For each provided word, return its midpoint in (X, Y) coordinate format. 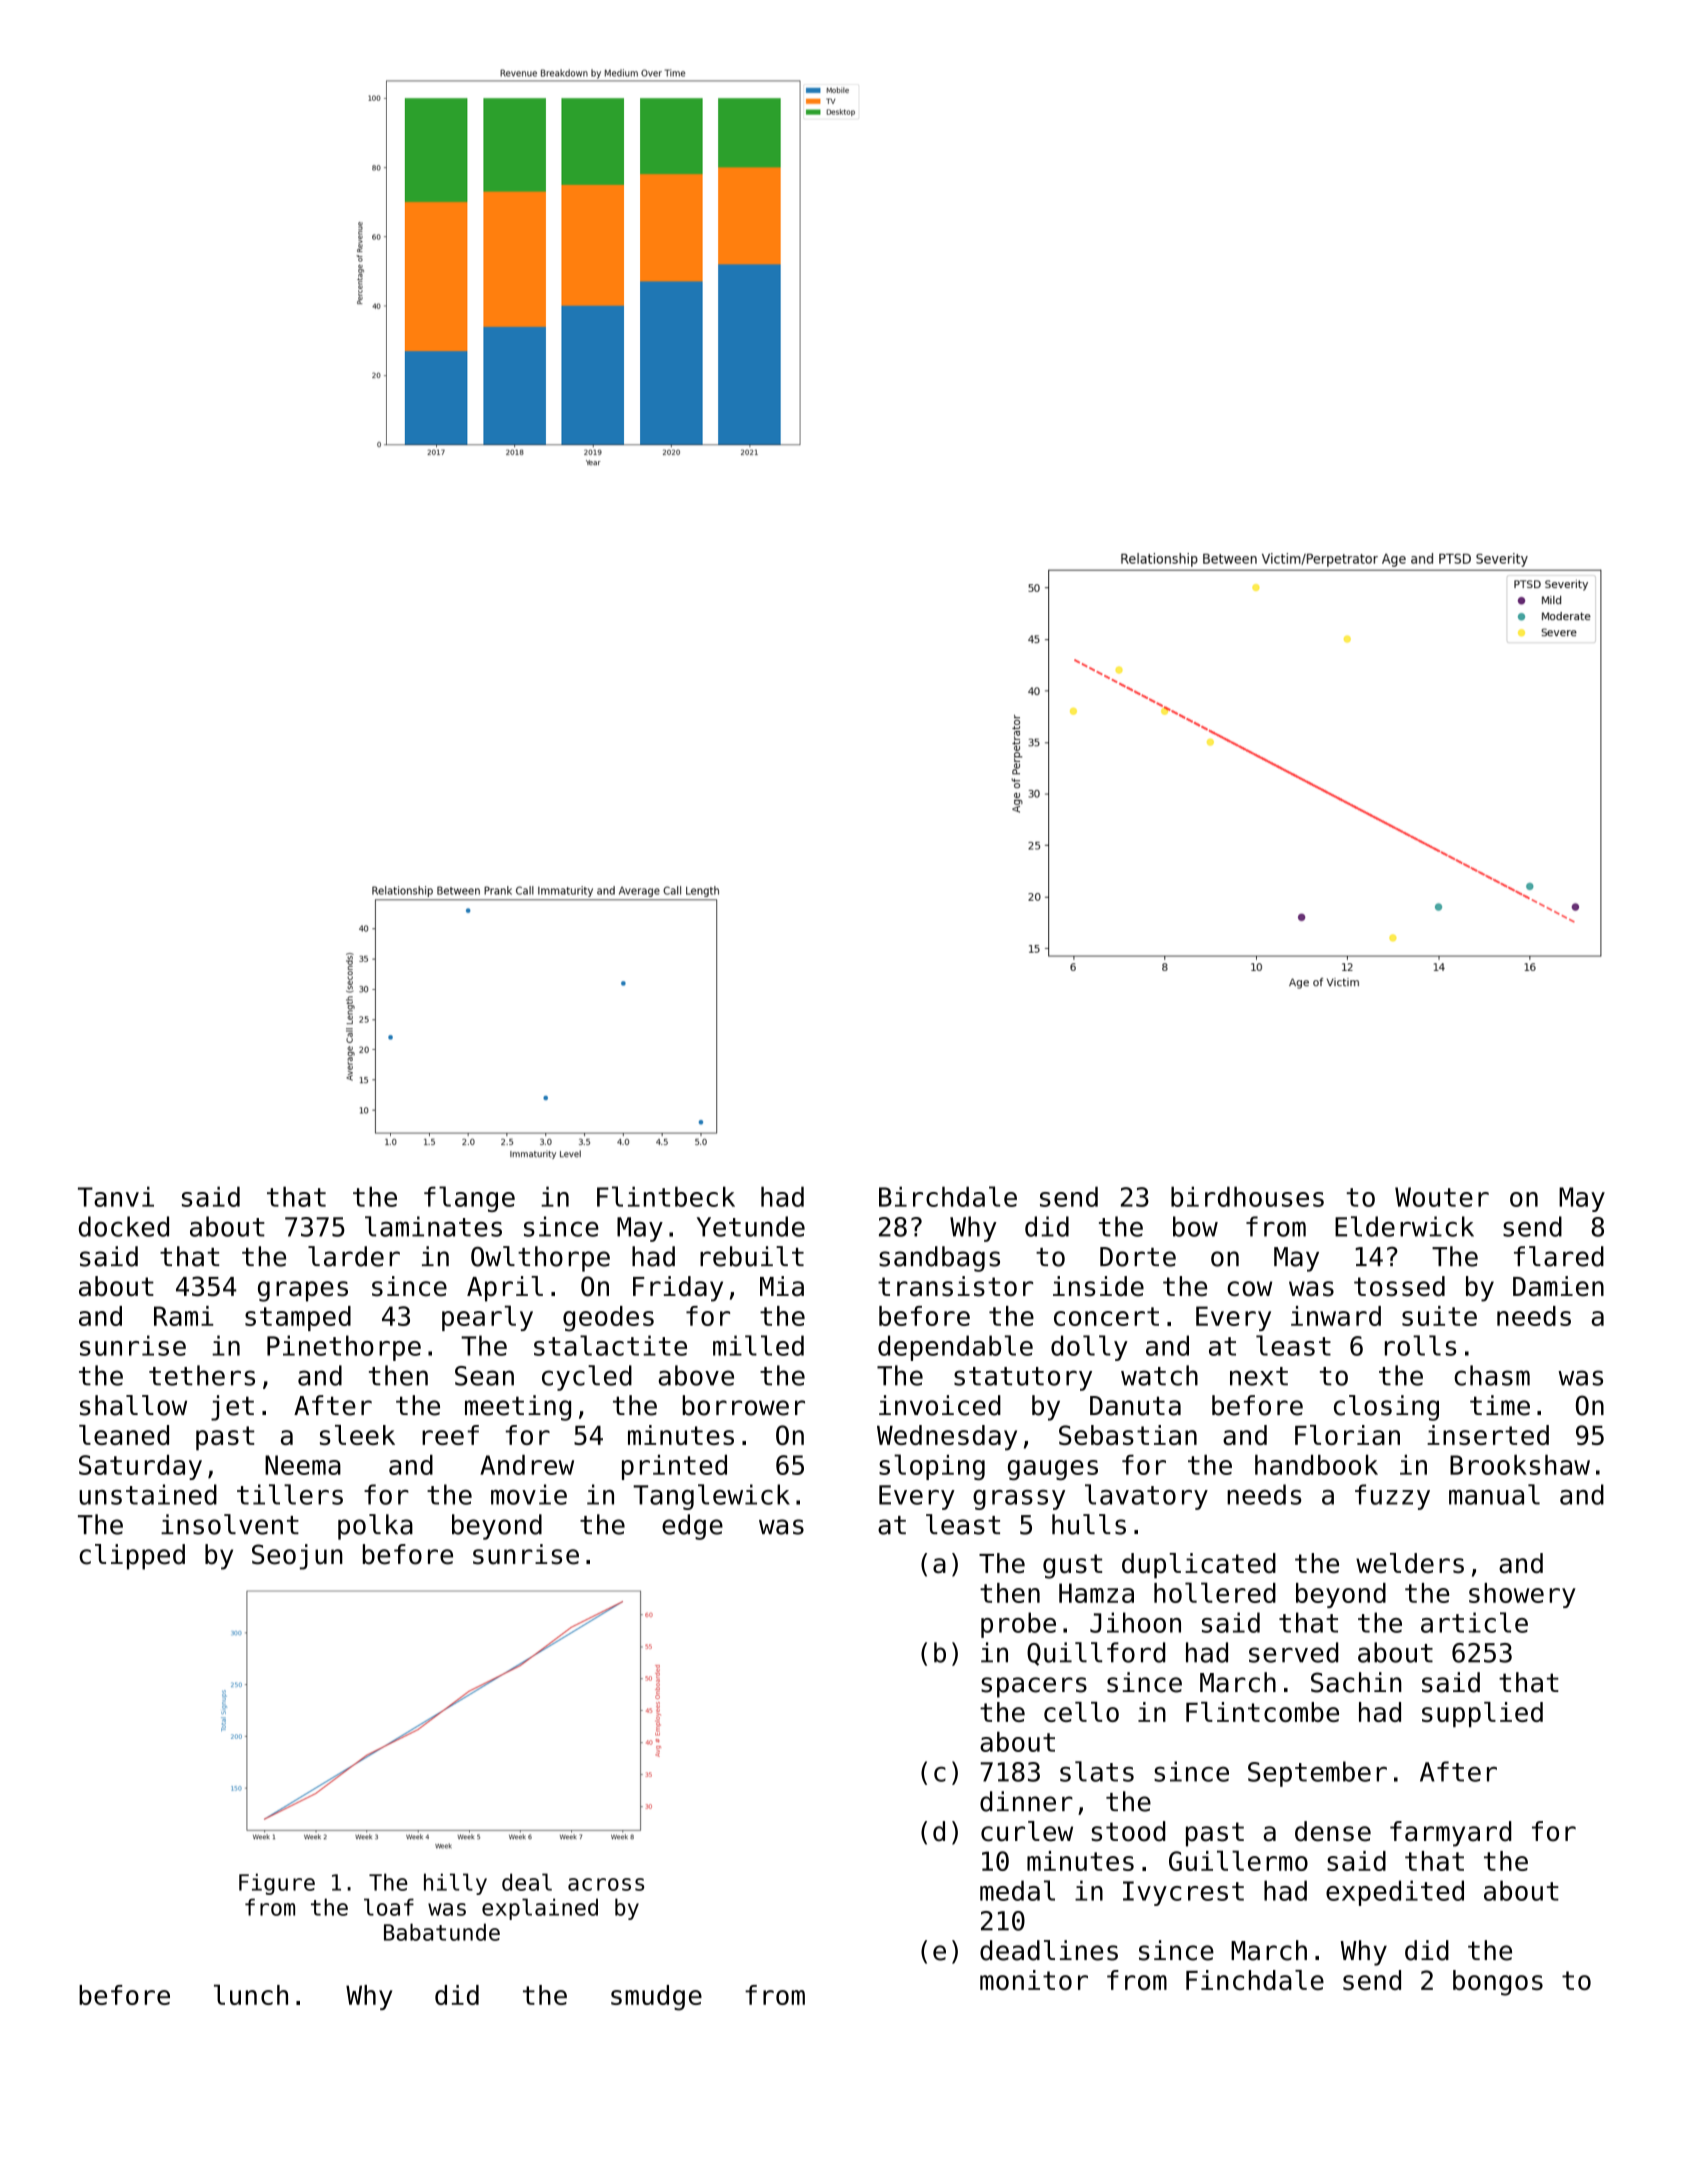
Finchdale (1255, 1980)
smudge (656, 1998)
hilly (455, 1884)
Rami (184, 1316)
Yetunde (751, 1226)
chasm (1492, 1375)
